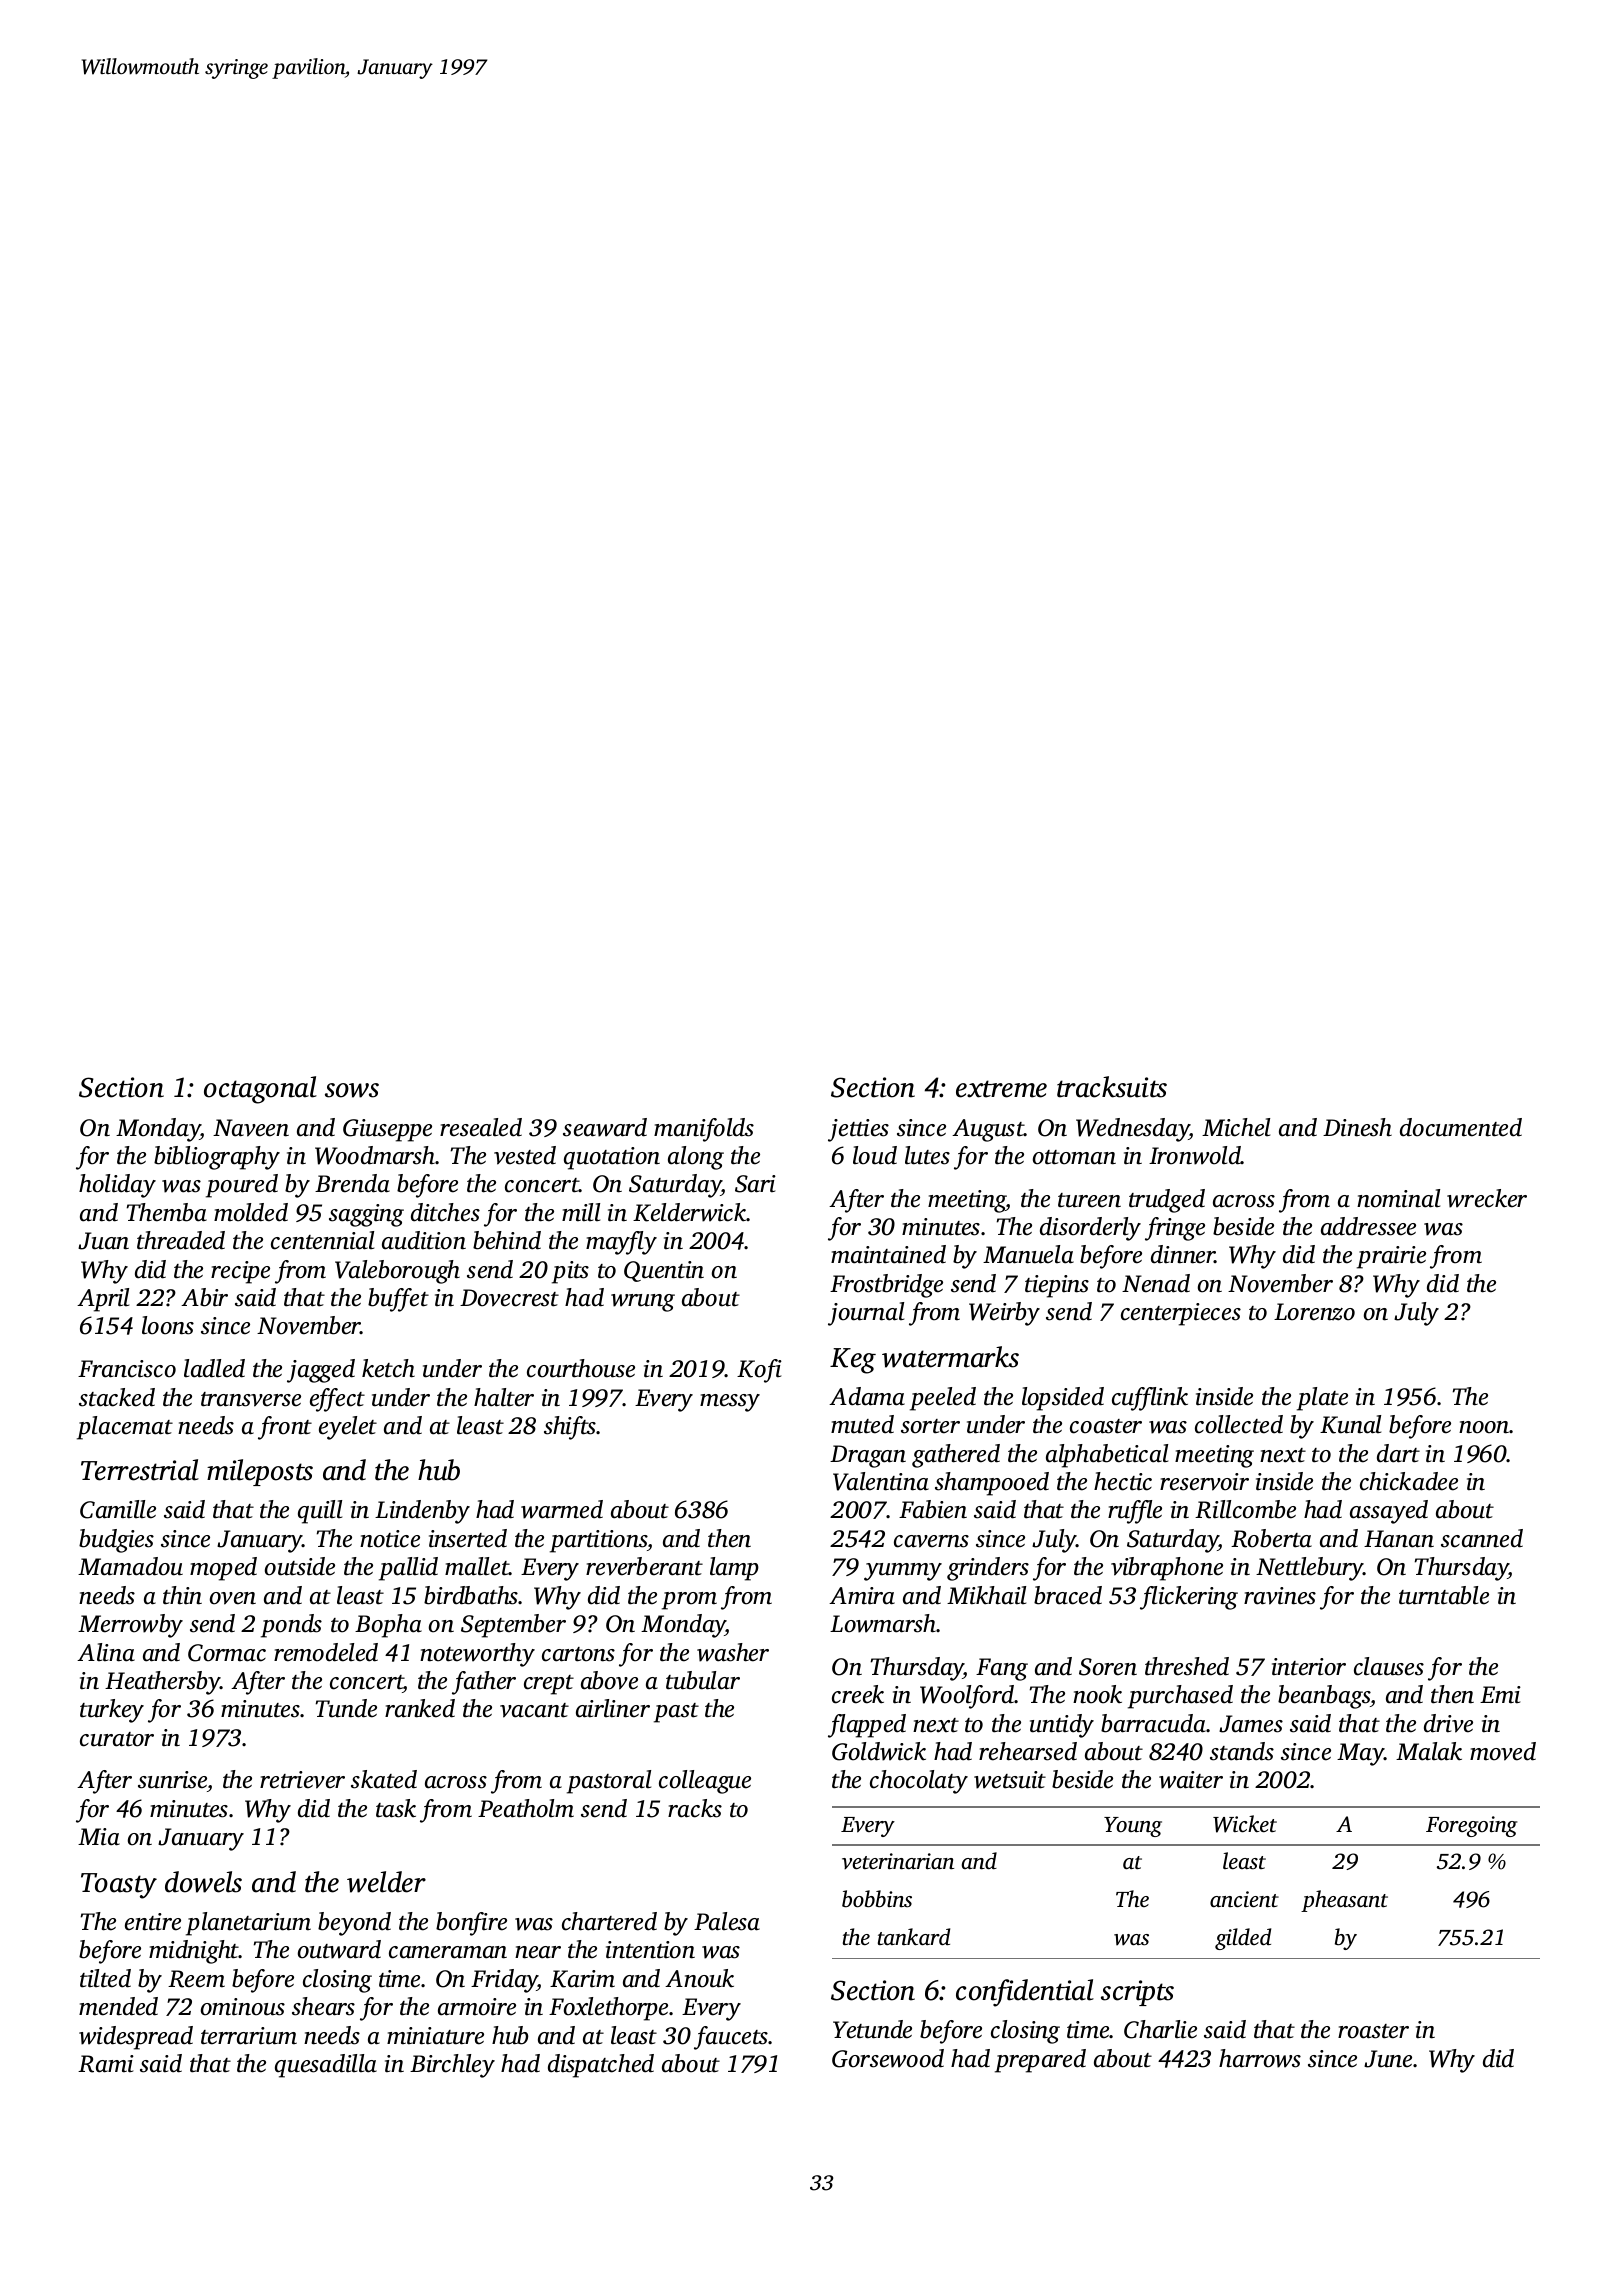 The image size is (1620, 2292). What do you see at coordinates (323, 2006) in the screenshot?
I see `shears` at bounding box center [323, 2006].
